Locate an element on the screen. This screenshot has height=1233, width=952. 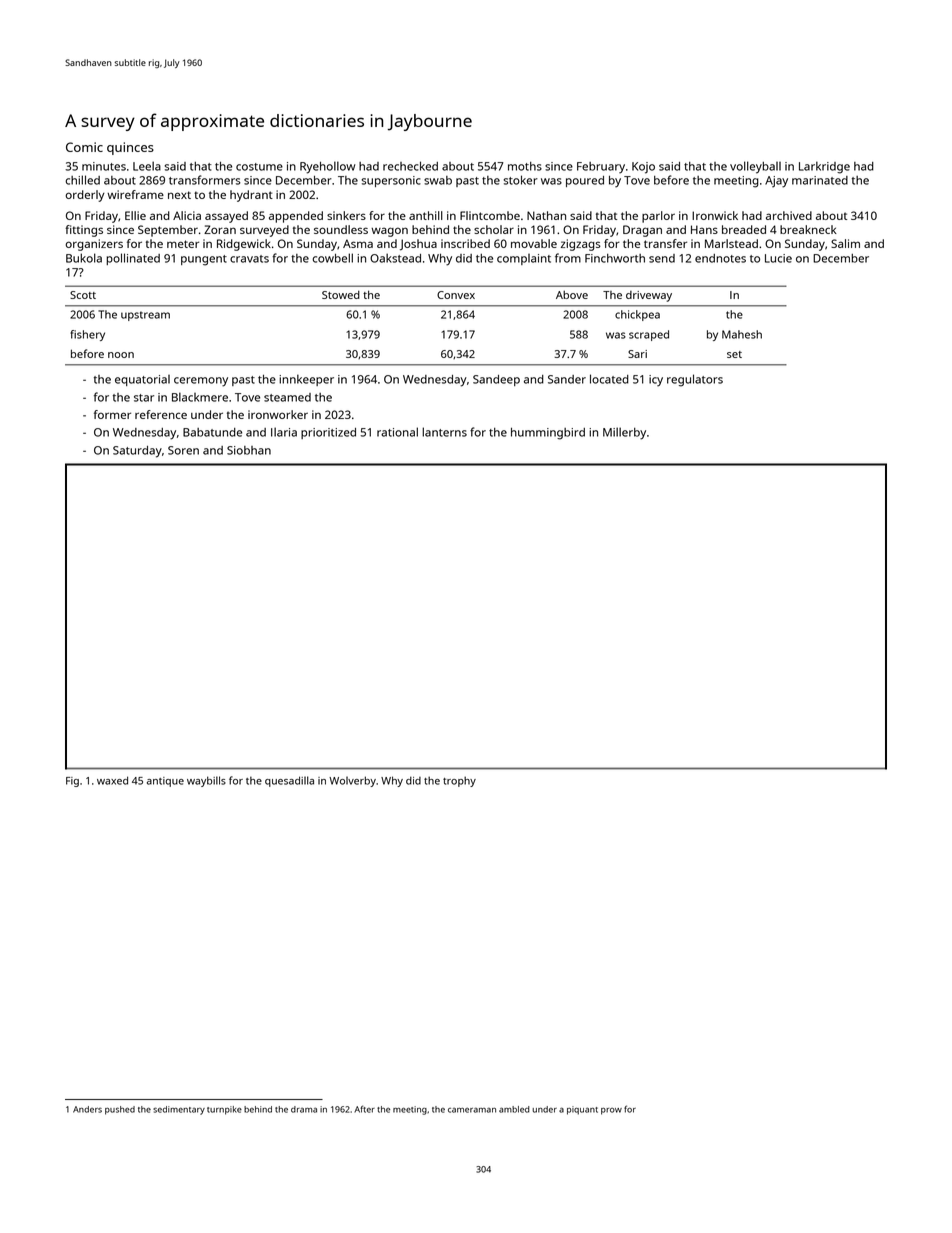
Comic is located at coordinates (84, 147).
